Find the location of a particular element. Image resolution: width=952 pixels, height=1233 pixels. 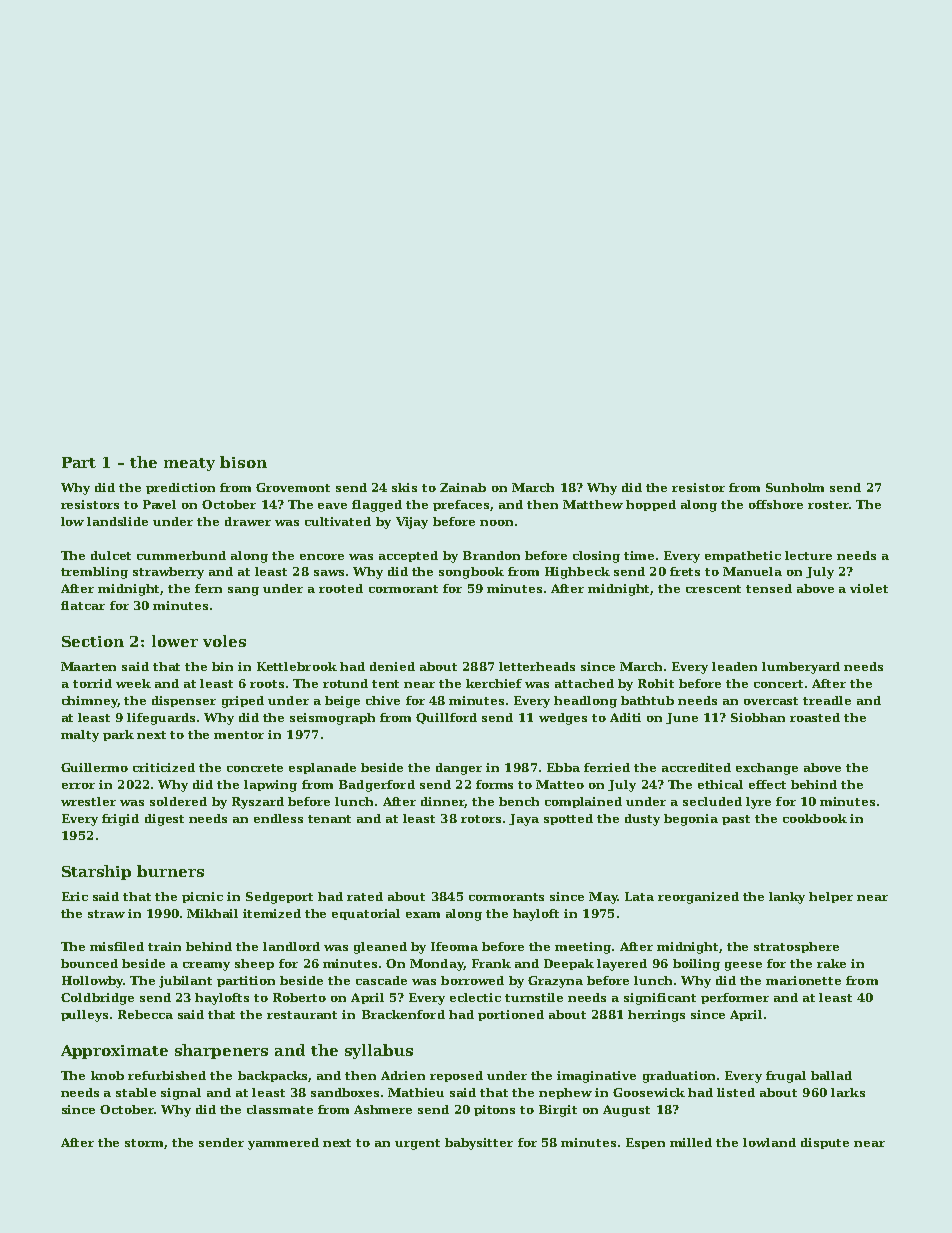

Highbeck is located at coordinates (577, 573).
